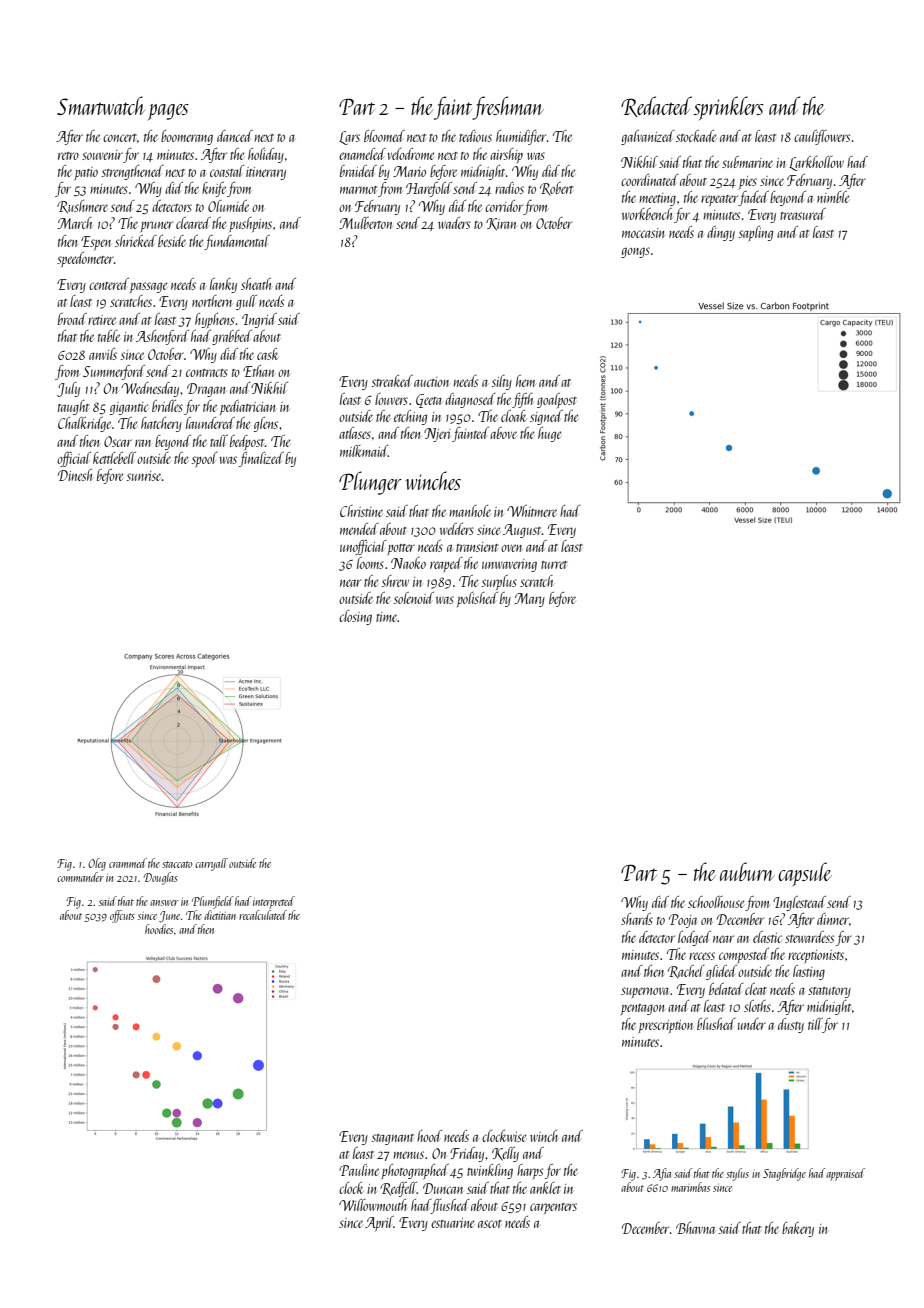  Describe the element at coordinates (274, 902) in the document. I see `interpreted` at that location.
